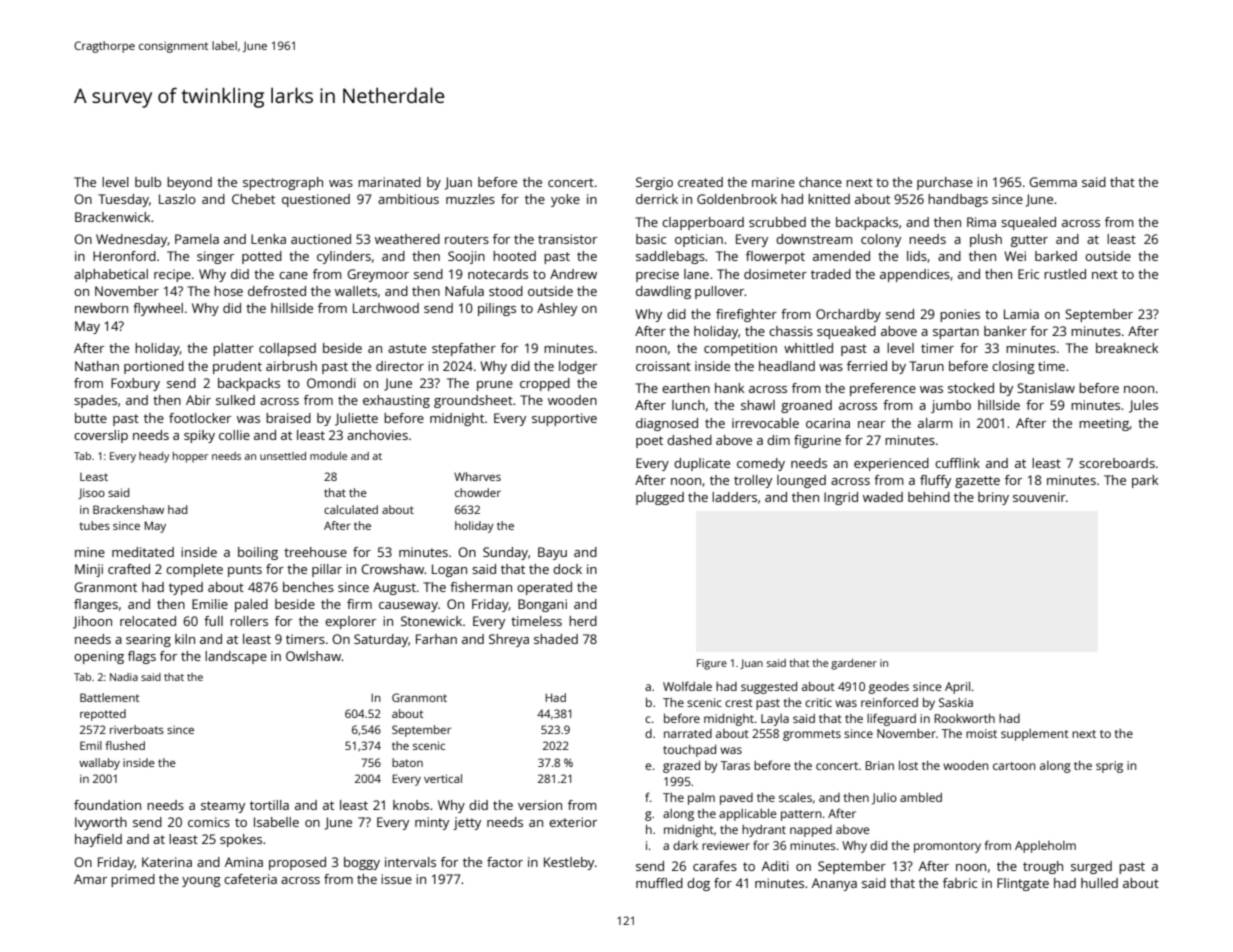 This page has height=952, width=1233. What do you see at coordinates (670, 257) in the page?
I see `saddlebags` at bounding box center [670, 257].
